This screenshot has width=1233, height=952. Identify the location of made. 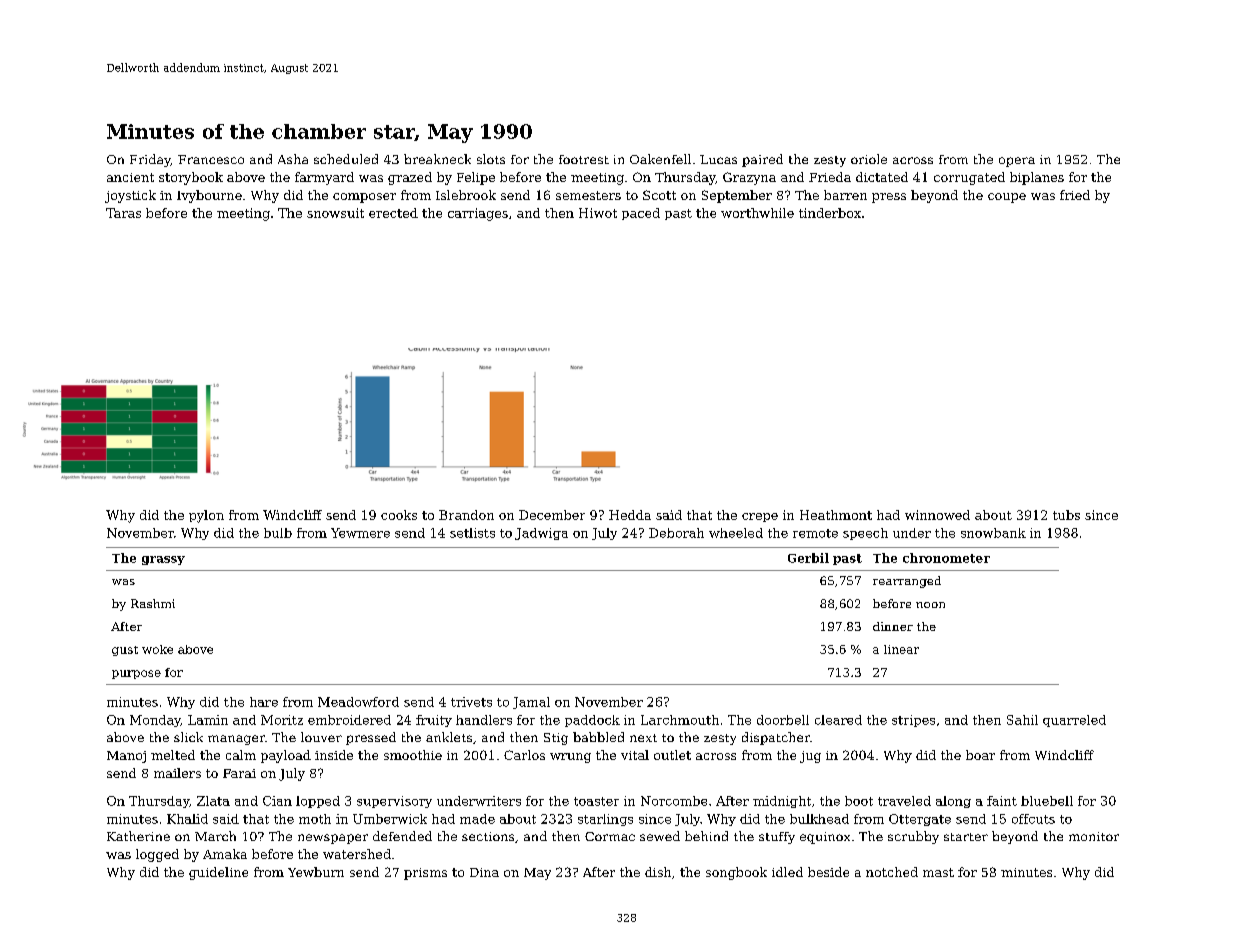
(477, 819).
